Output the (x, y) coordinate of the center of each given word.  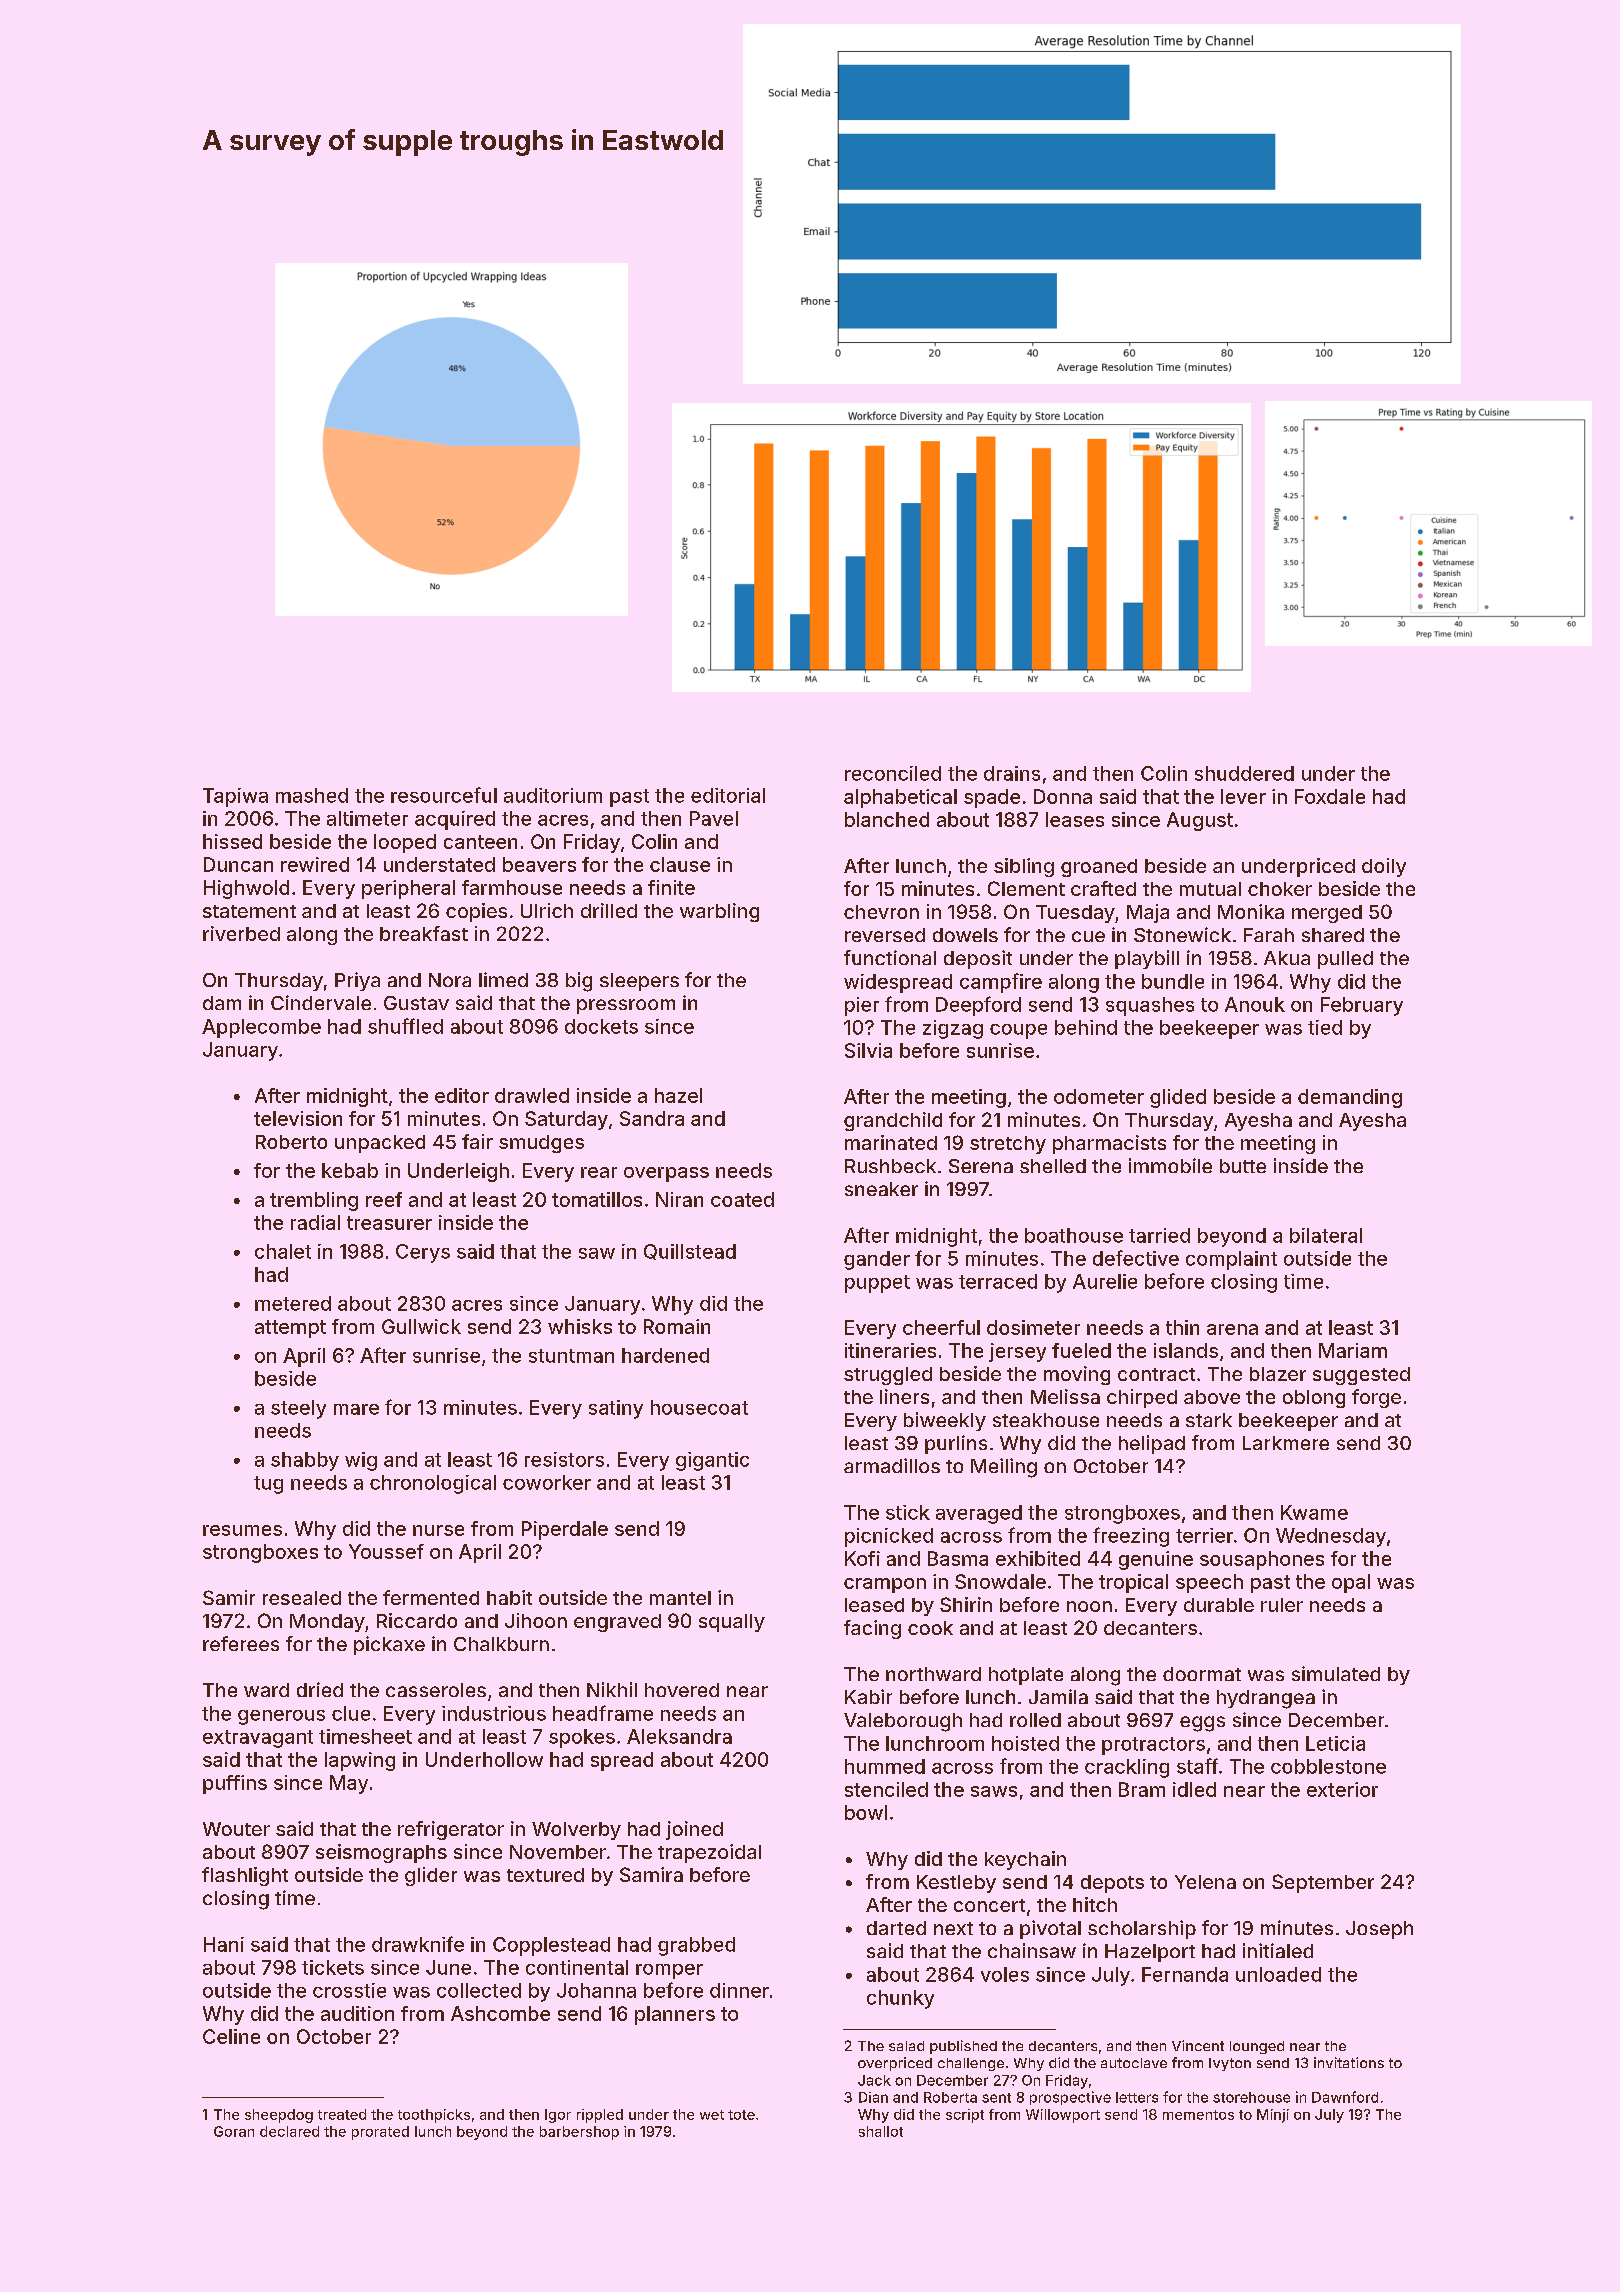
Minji (1273, 2116)
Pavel (714, 818)
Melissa (1065, 1396)
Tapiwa (235, 797)
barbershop (579, 2133)
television (298, 1118)
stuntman (571, 1356)
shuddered (1244, 773)
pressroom (626, 1006)
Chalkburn (501, 1644)
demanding (1350, 1098)
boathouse (1074, 1235)
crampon (885, 1585)
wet (712, 2115)
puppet (877, 1284)
